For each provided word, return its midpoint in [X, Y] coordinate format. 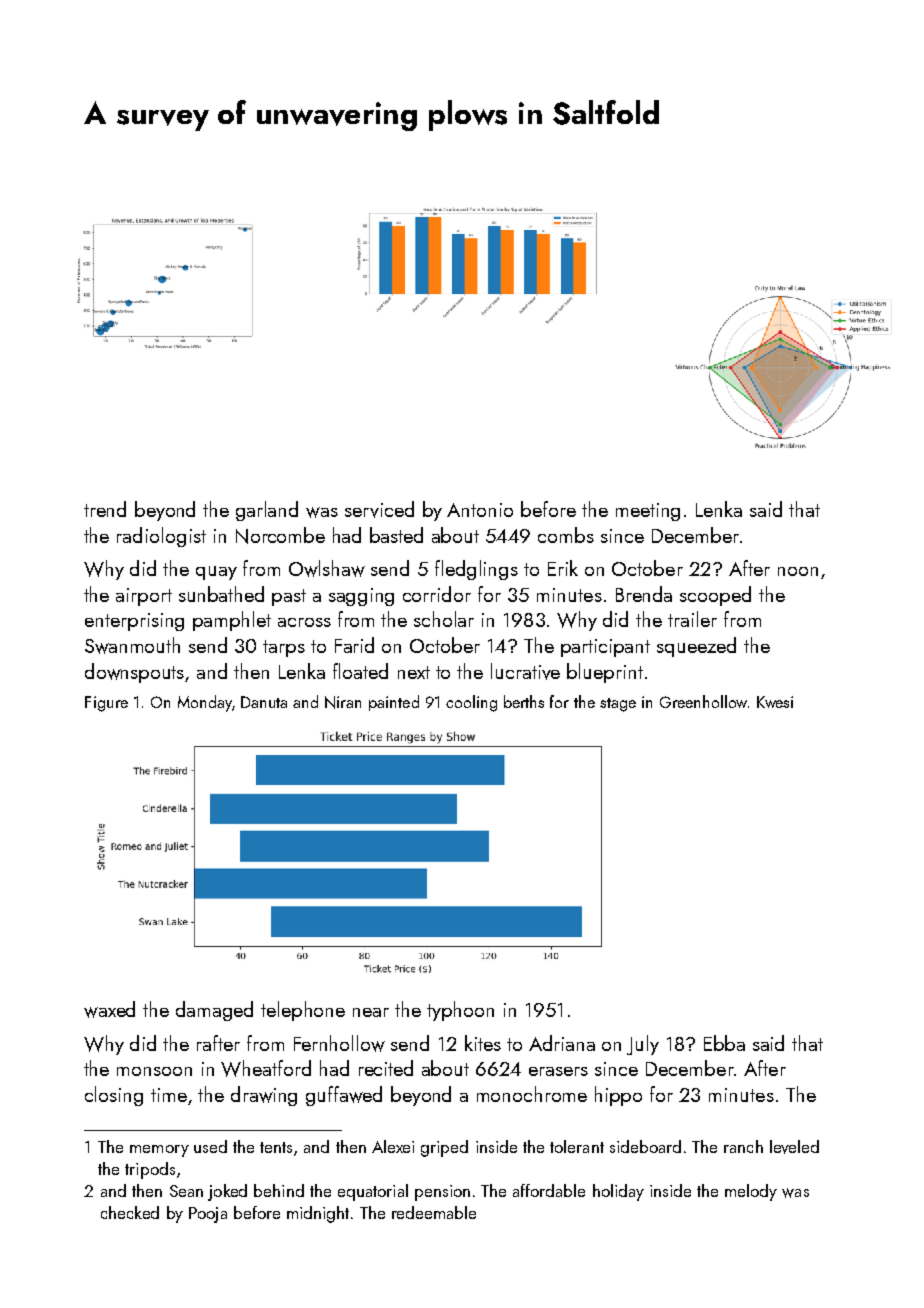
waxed [109, 1009]
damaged [214, 1011]
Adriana [562, 1043]
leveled [794, 1147]
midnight [318, 1214]
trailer [692, 619]
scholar [444, 619]
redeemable [434, 1212]
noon [798, 571]
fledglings [476, 570]
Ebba [724, 1043]
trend [105, 509]
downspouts [135, 673]
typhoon [460, 1011]
